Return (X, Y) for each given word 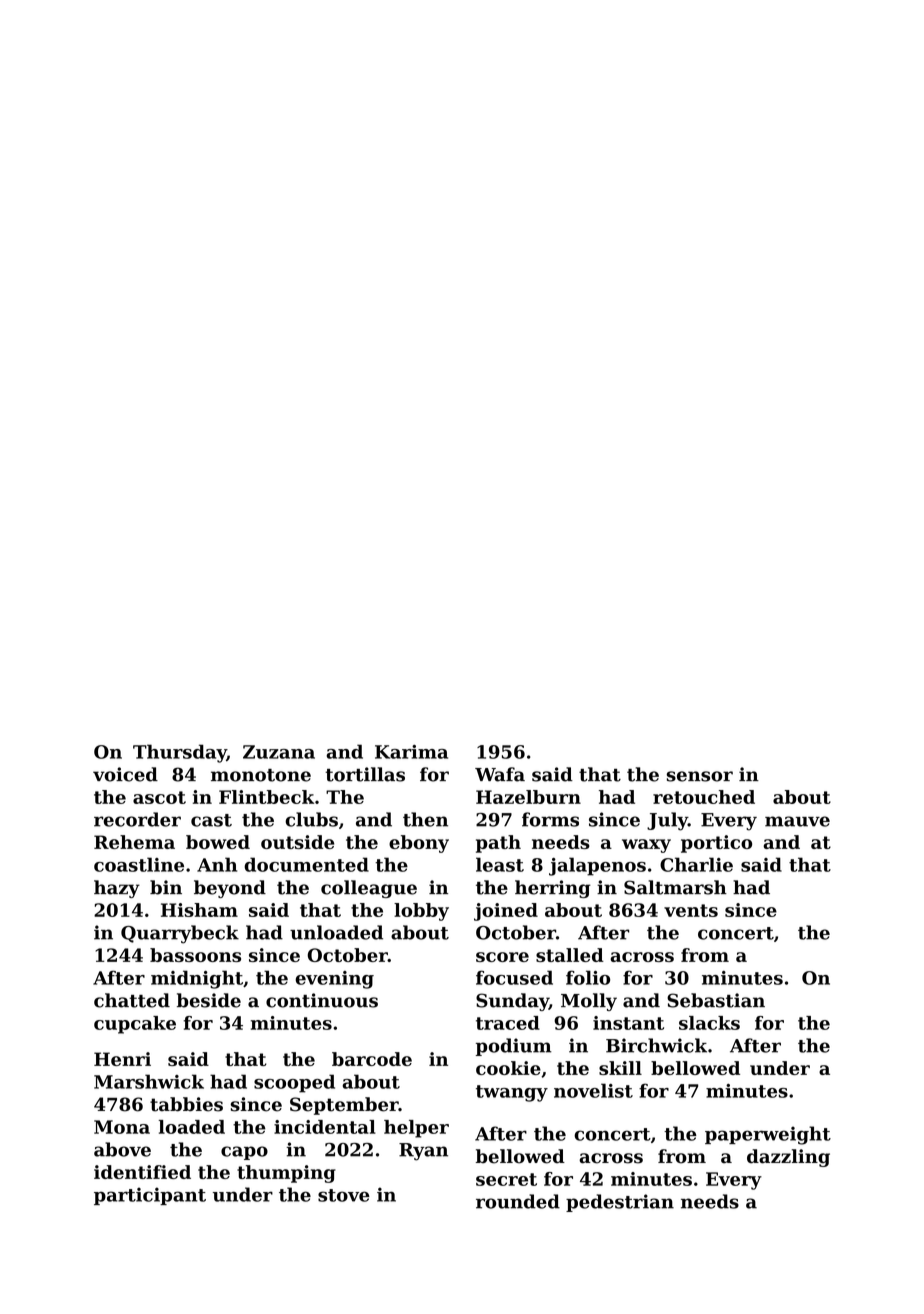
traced (508, 1023)
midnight (197, 979)
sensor (699, 776)
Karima (411, 752)
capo (244, 1153)
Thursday (180, 753)
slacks (709, 1023)
